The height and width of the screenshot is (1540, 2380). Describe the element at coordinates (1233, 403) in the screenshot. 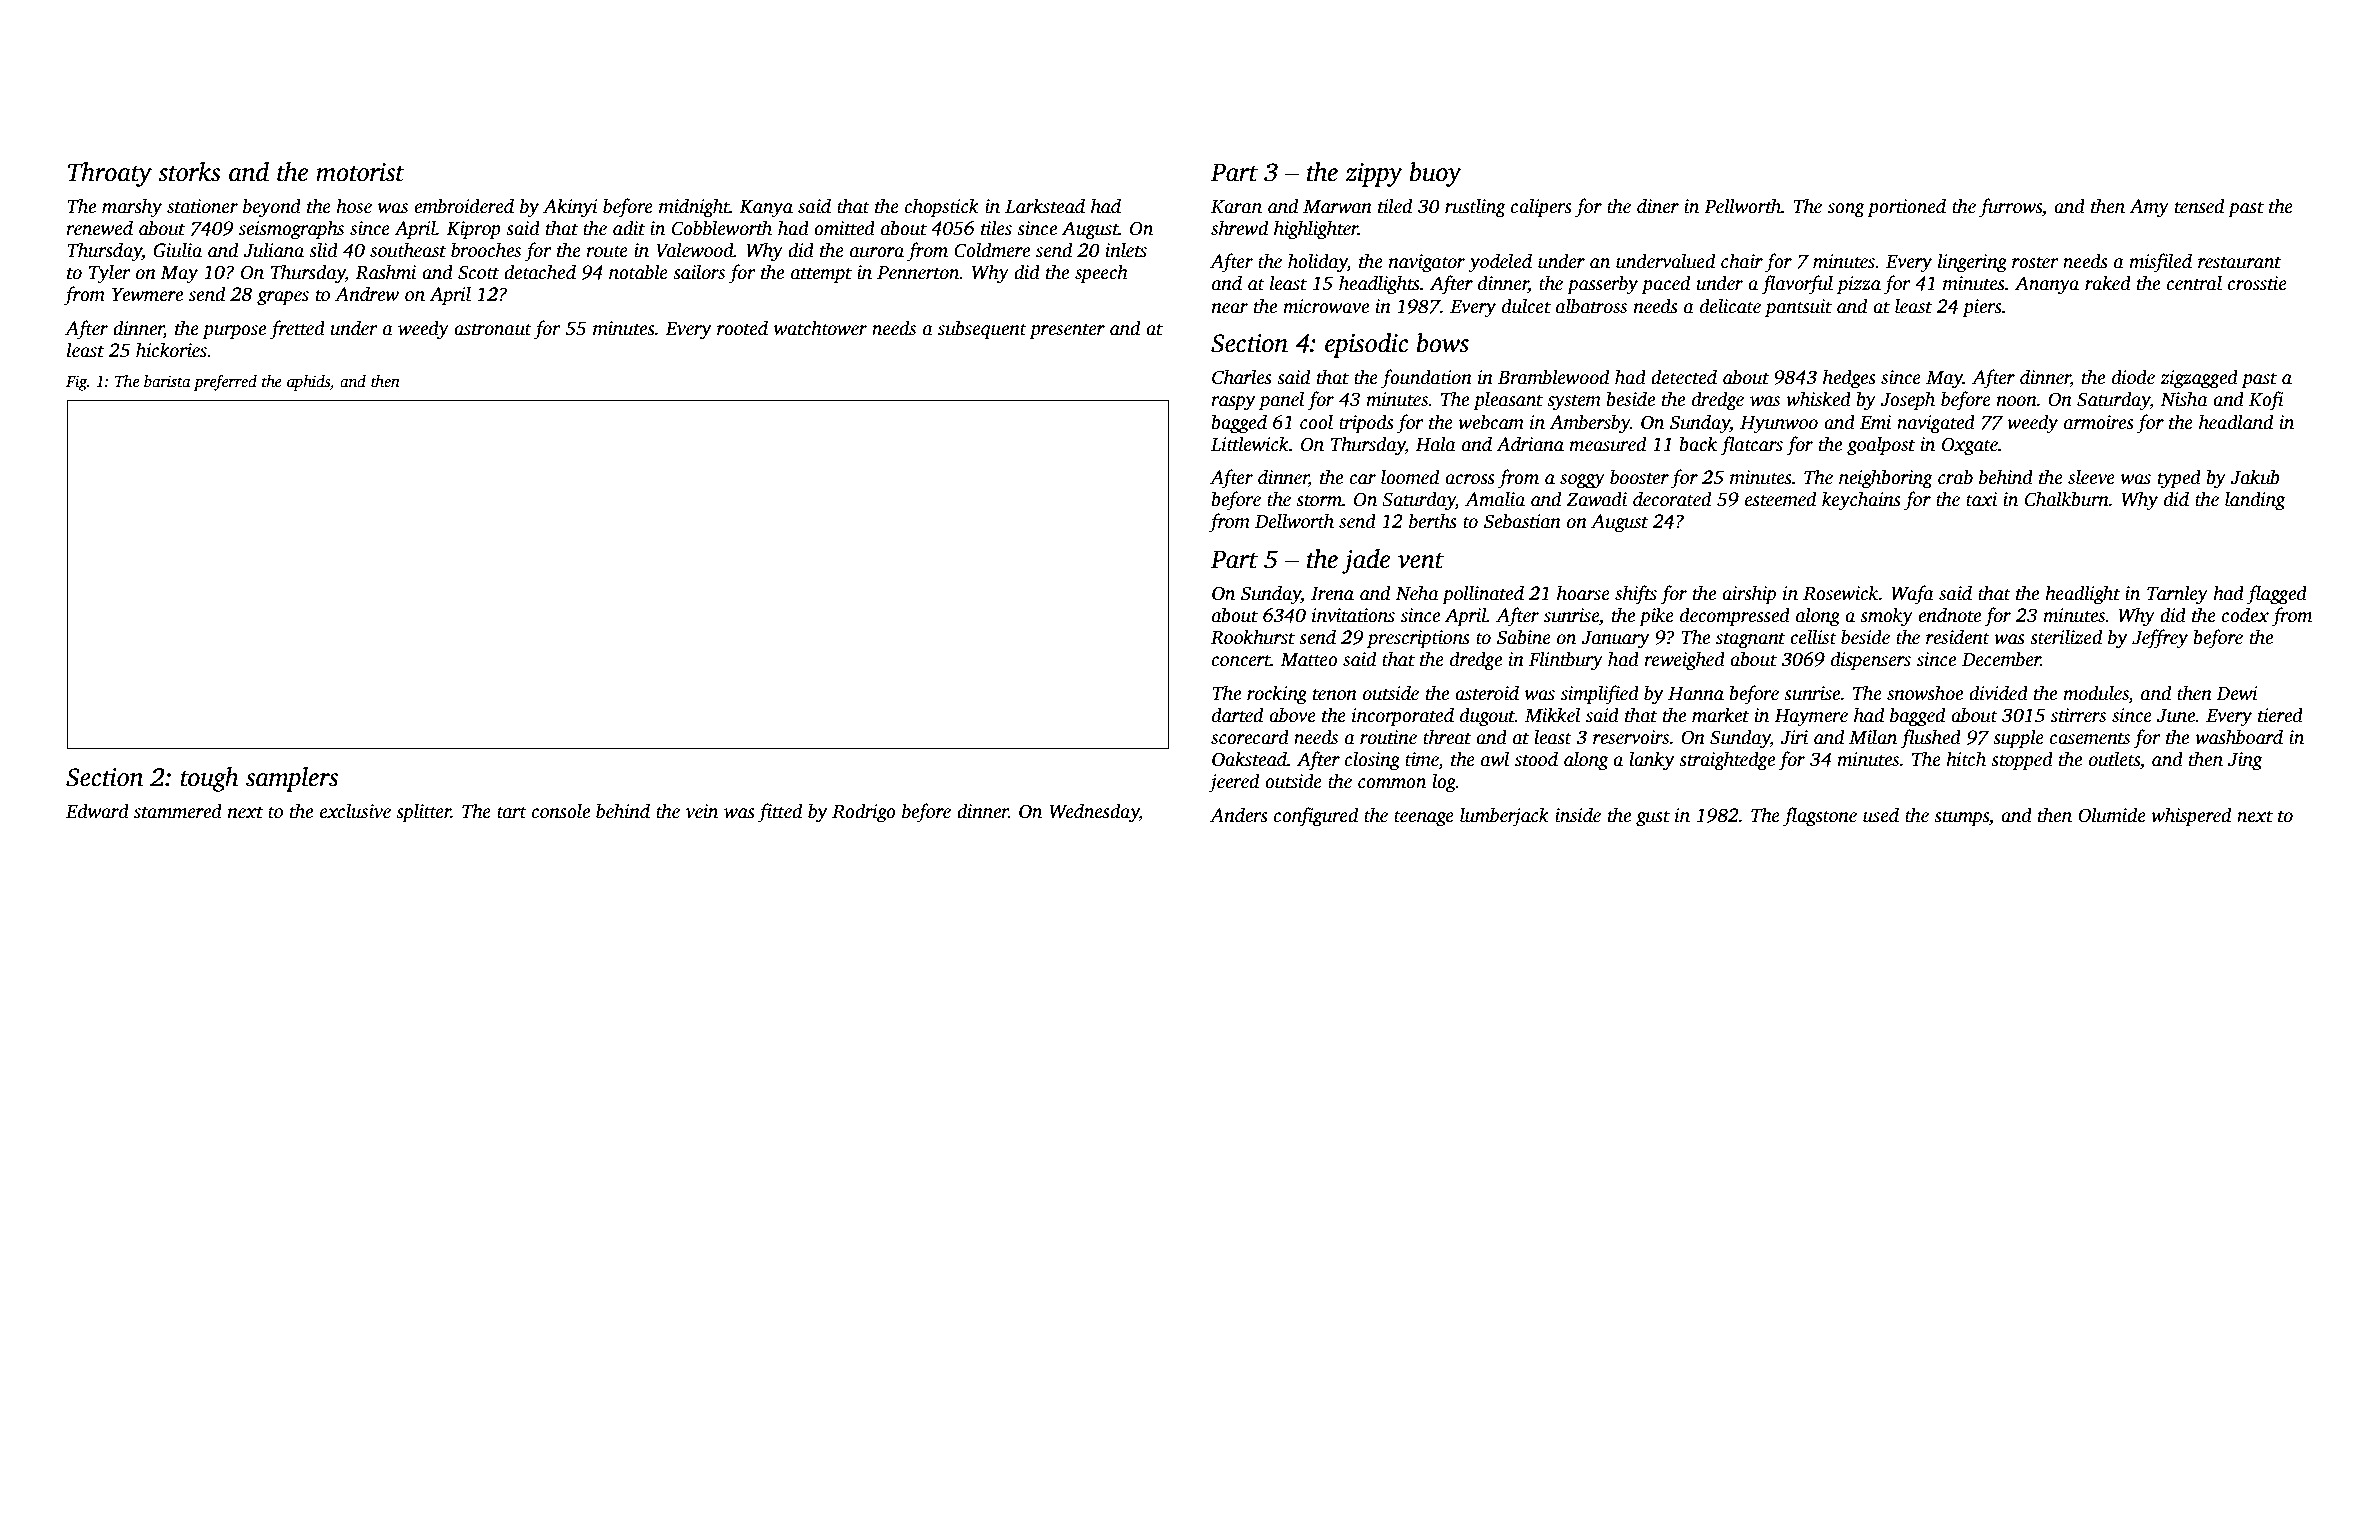

I see `raspy` at that location.
